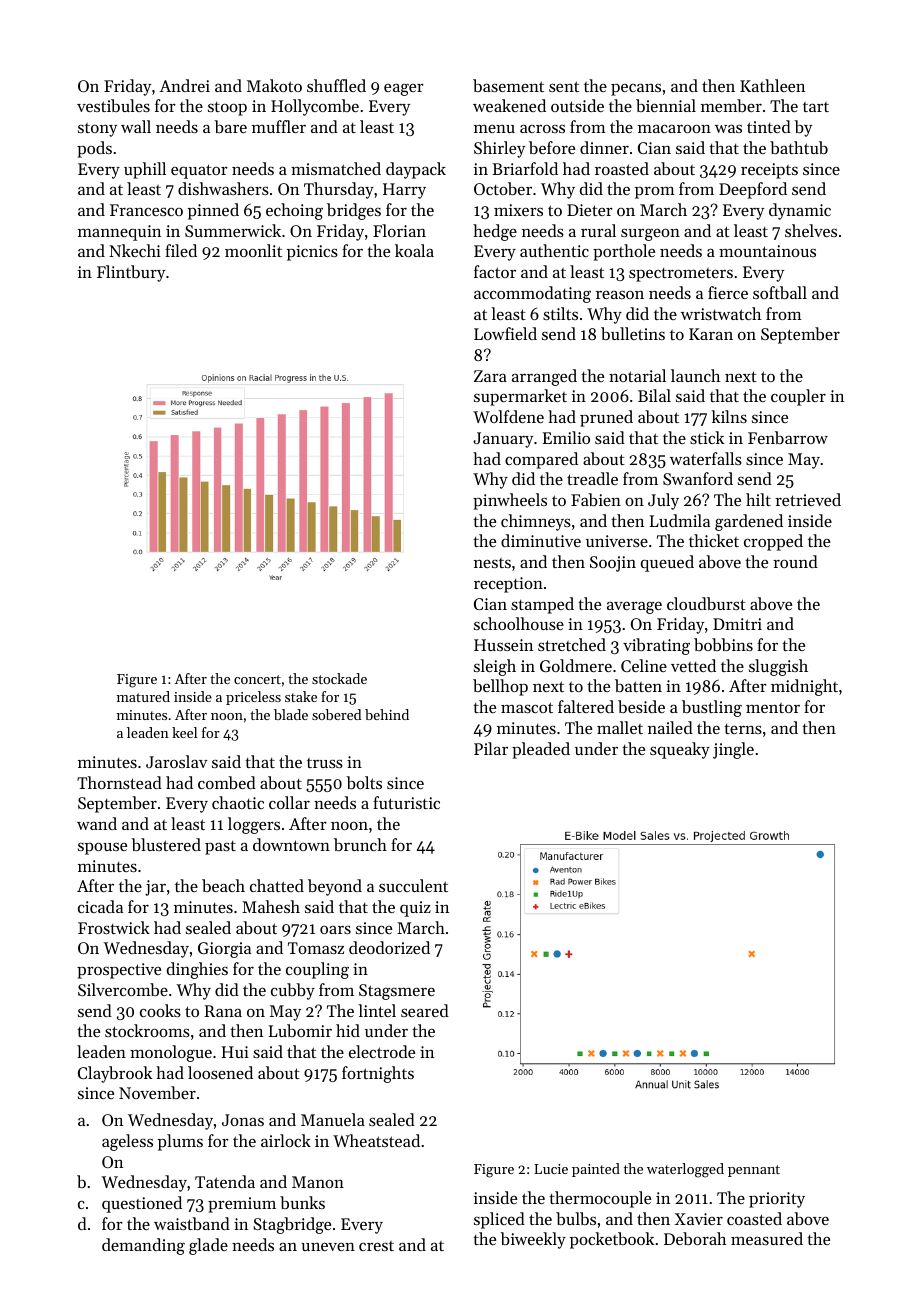 This screenshot has width=924, height=1308. I want to click on questioned, so click(142, 1204).
